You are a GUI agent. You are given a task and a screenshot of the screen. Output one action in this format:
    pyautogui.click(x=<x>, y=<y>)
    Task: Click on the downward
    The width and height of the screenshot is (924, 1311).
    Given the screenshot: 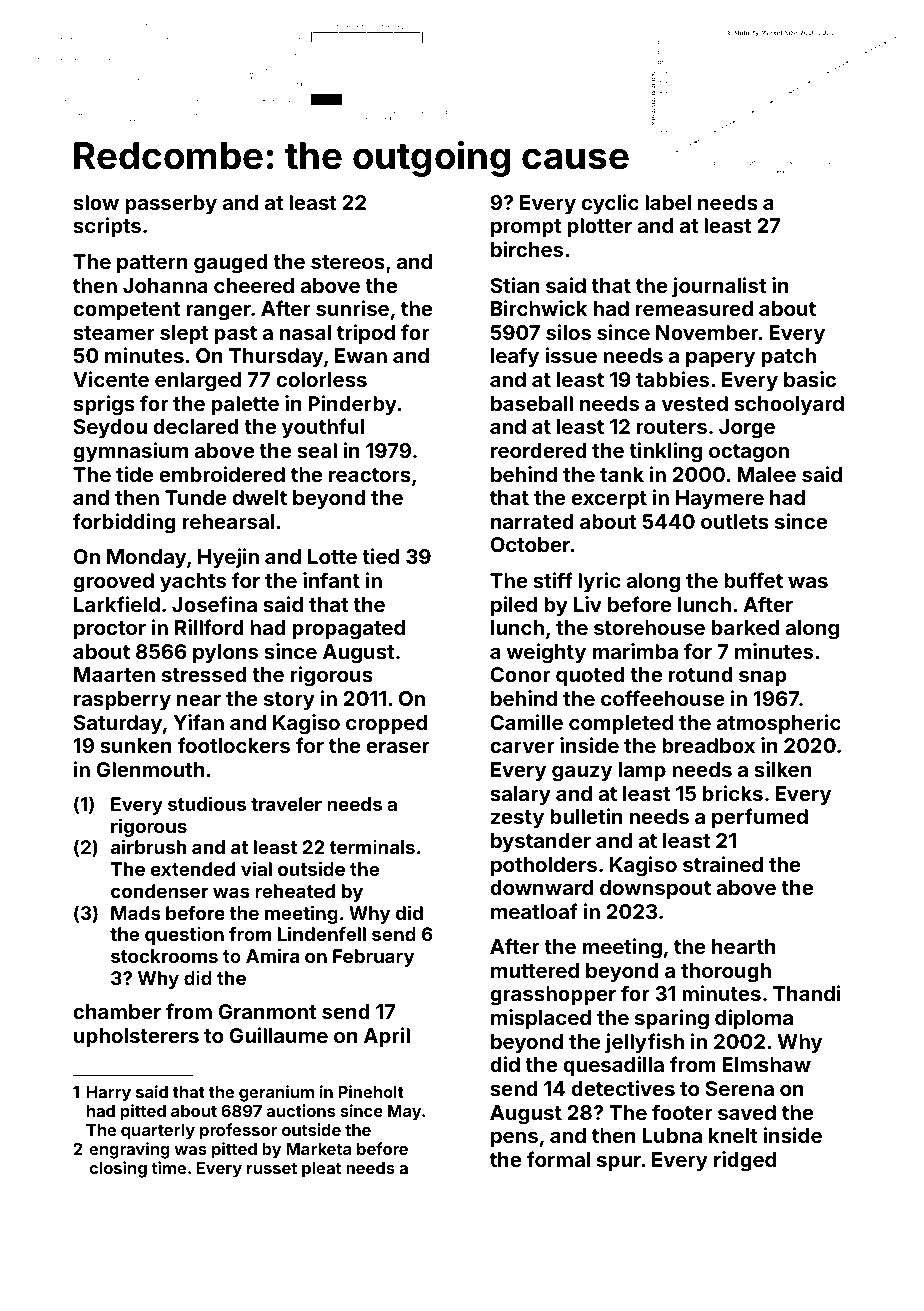 What is the action you would take?
    pyautogui.click(x=541, y=887)
